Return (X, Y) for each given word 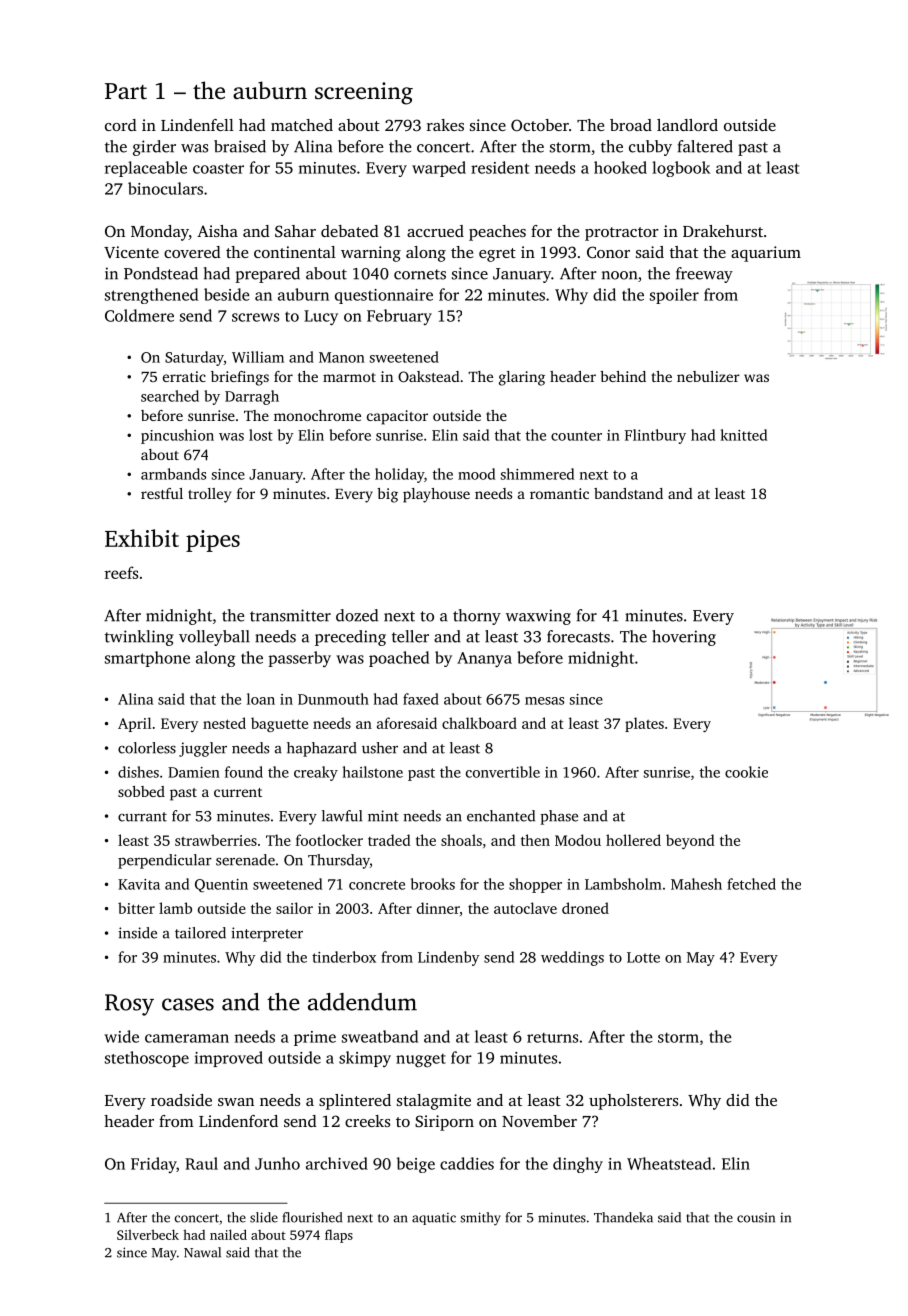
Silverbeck (148, 1234)
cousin (756, 1217)
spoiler (674, 296)
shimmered (537, 474)
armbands (173, 474)
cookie (746, 772)
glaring (522, 378)
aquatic (434, 1218)
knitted (744, 435)
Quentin (221, 885)
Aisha (217, 231)
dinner (438, 908)
